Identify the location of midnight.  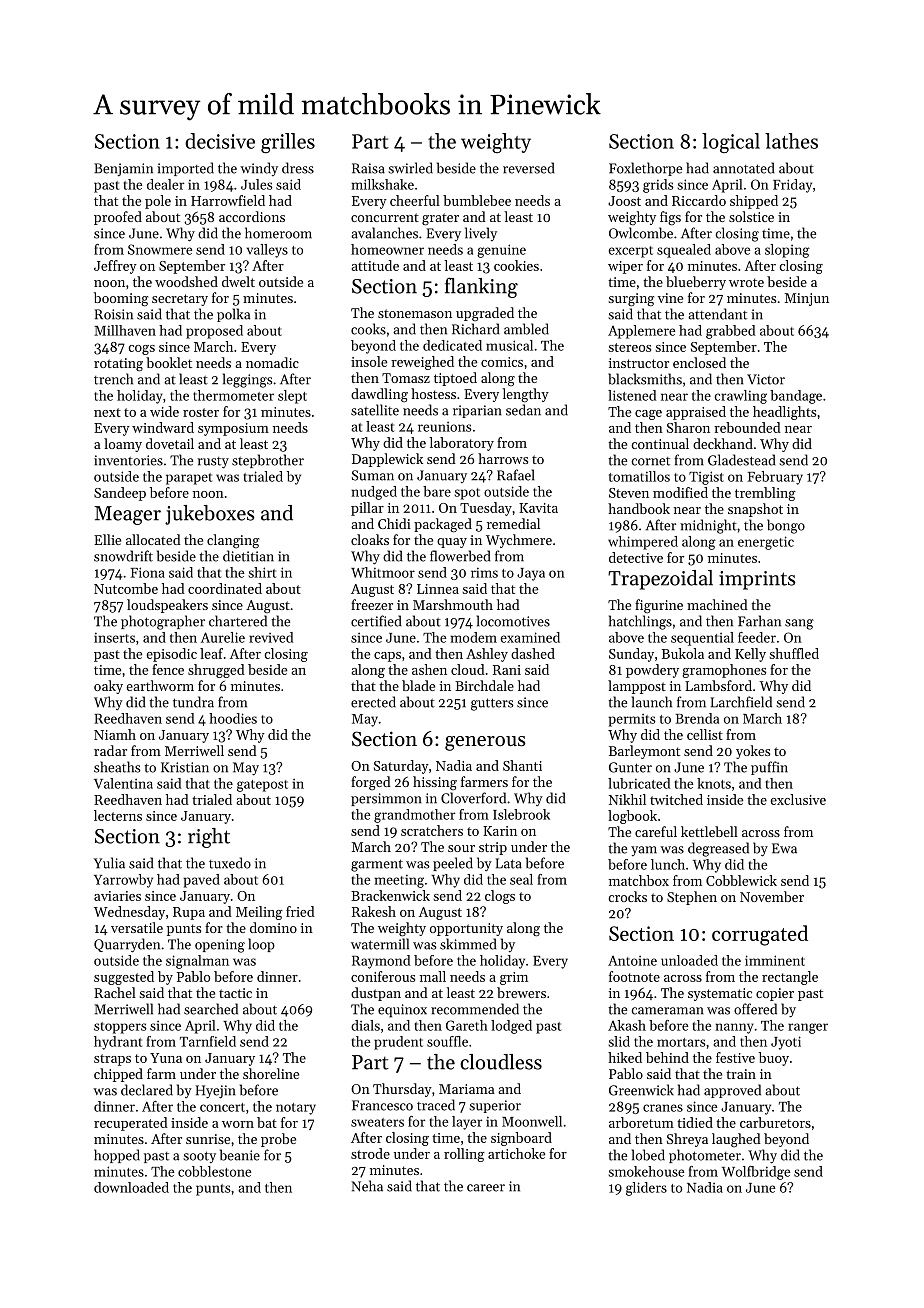
(708, 526).
